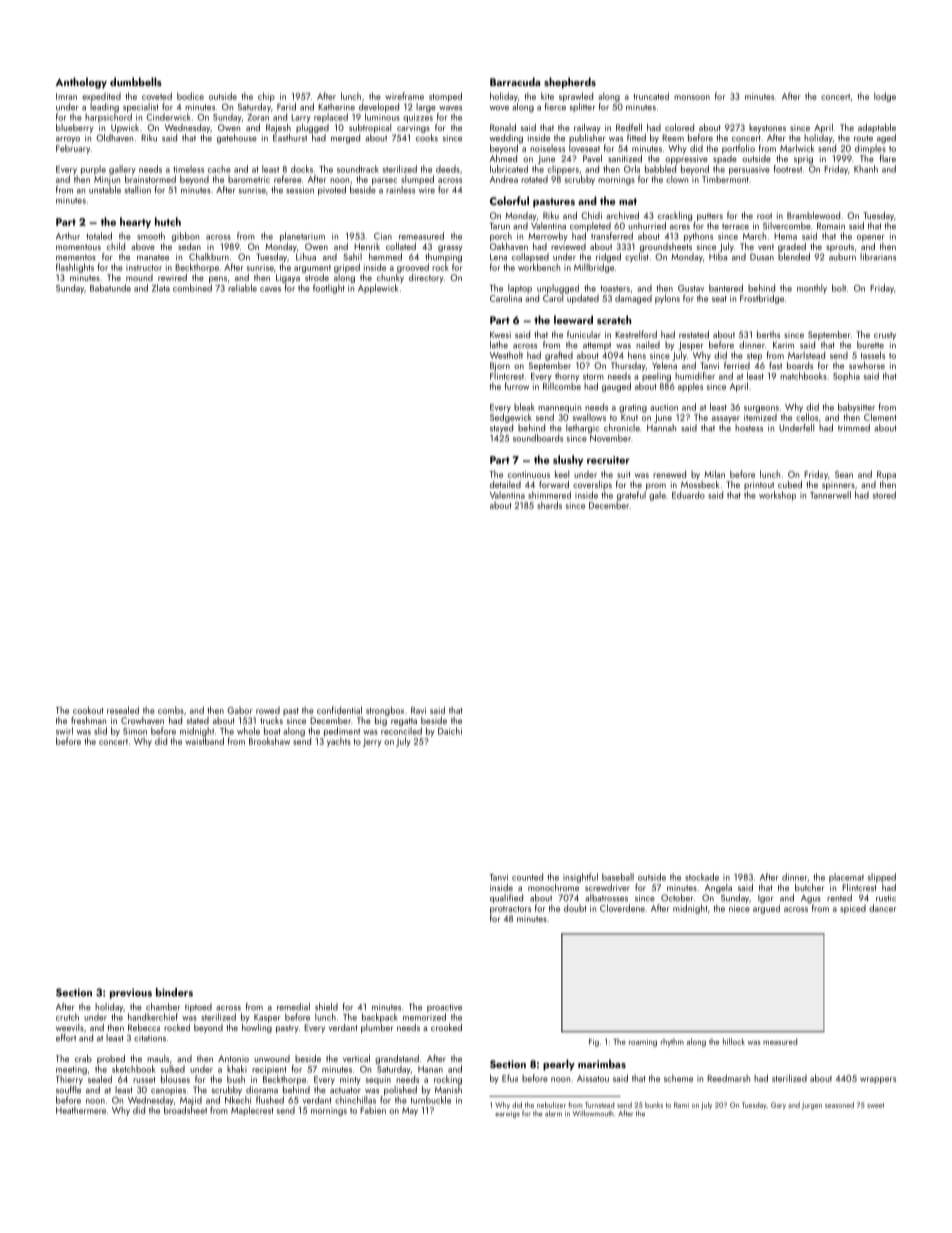 This screenshot has width=952, height=1233. I want to click on chip, so click(266, 97).
